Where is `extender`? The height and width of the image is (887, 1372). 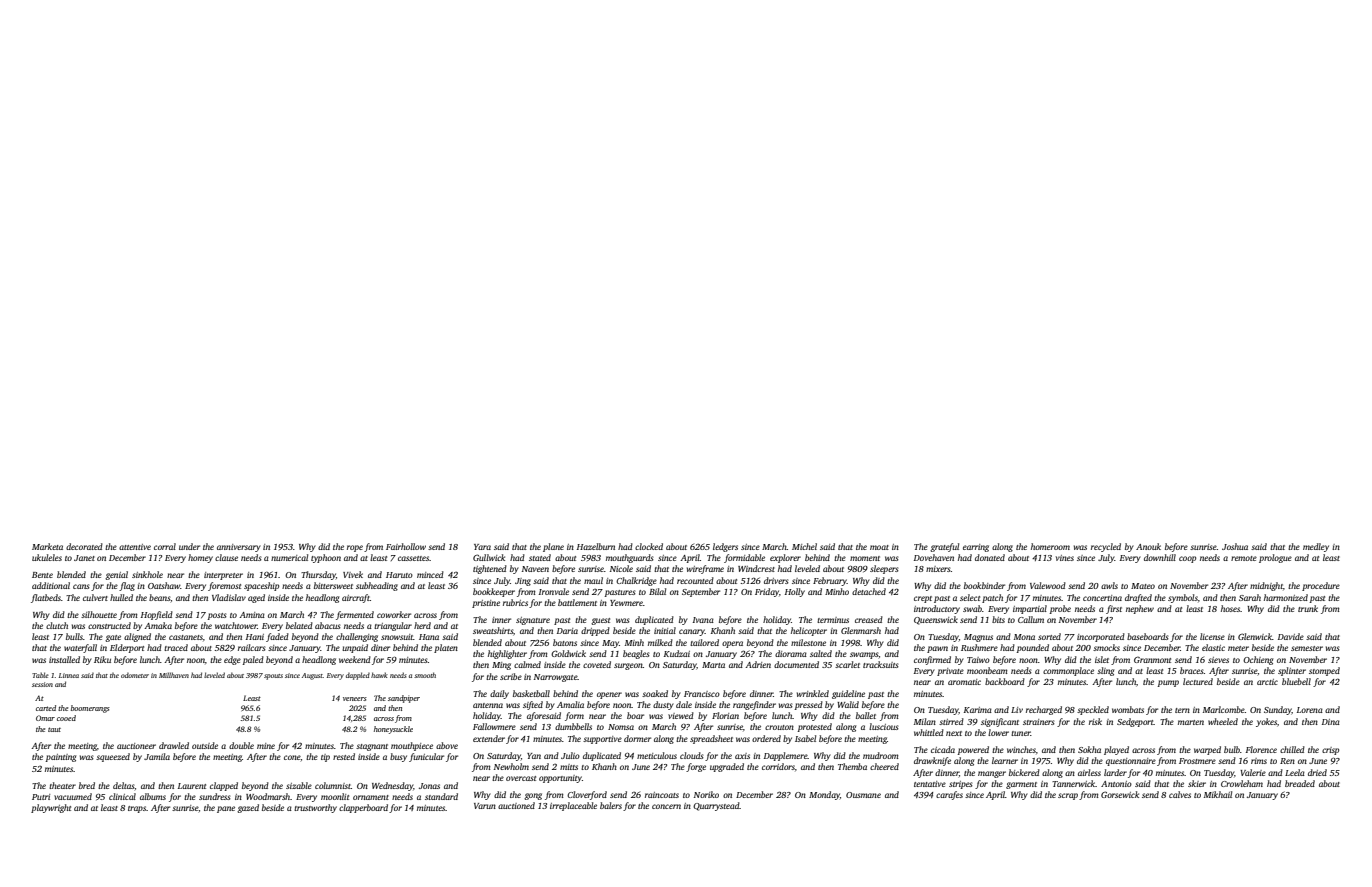
extender is located at coordinates (489, 738).
